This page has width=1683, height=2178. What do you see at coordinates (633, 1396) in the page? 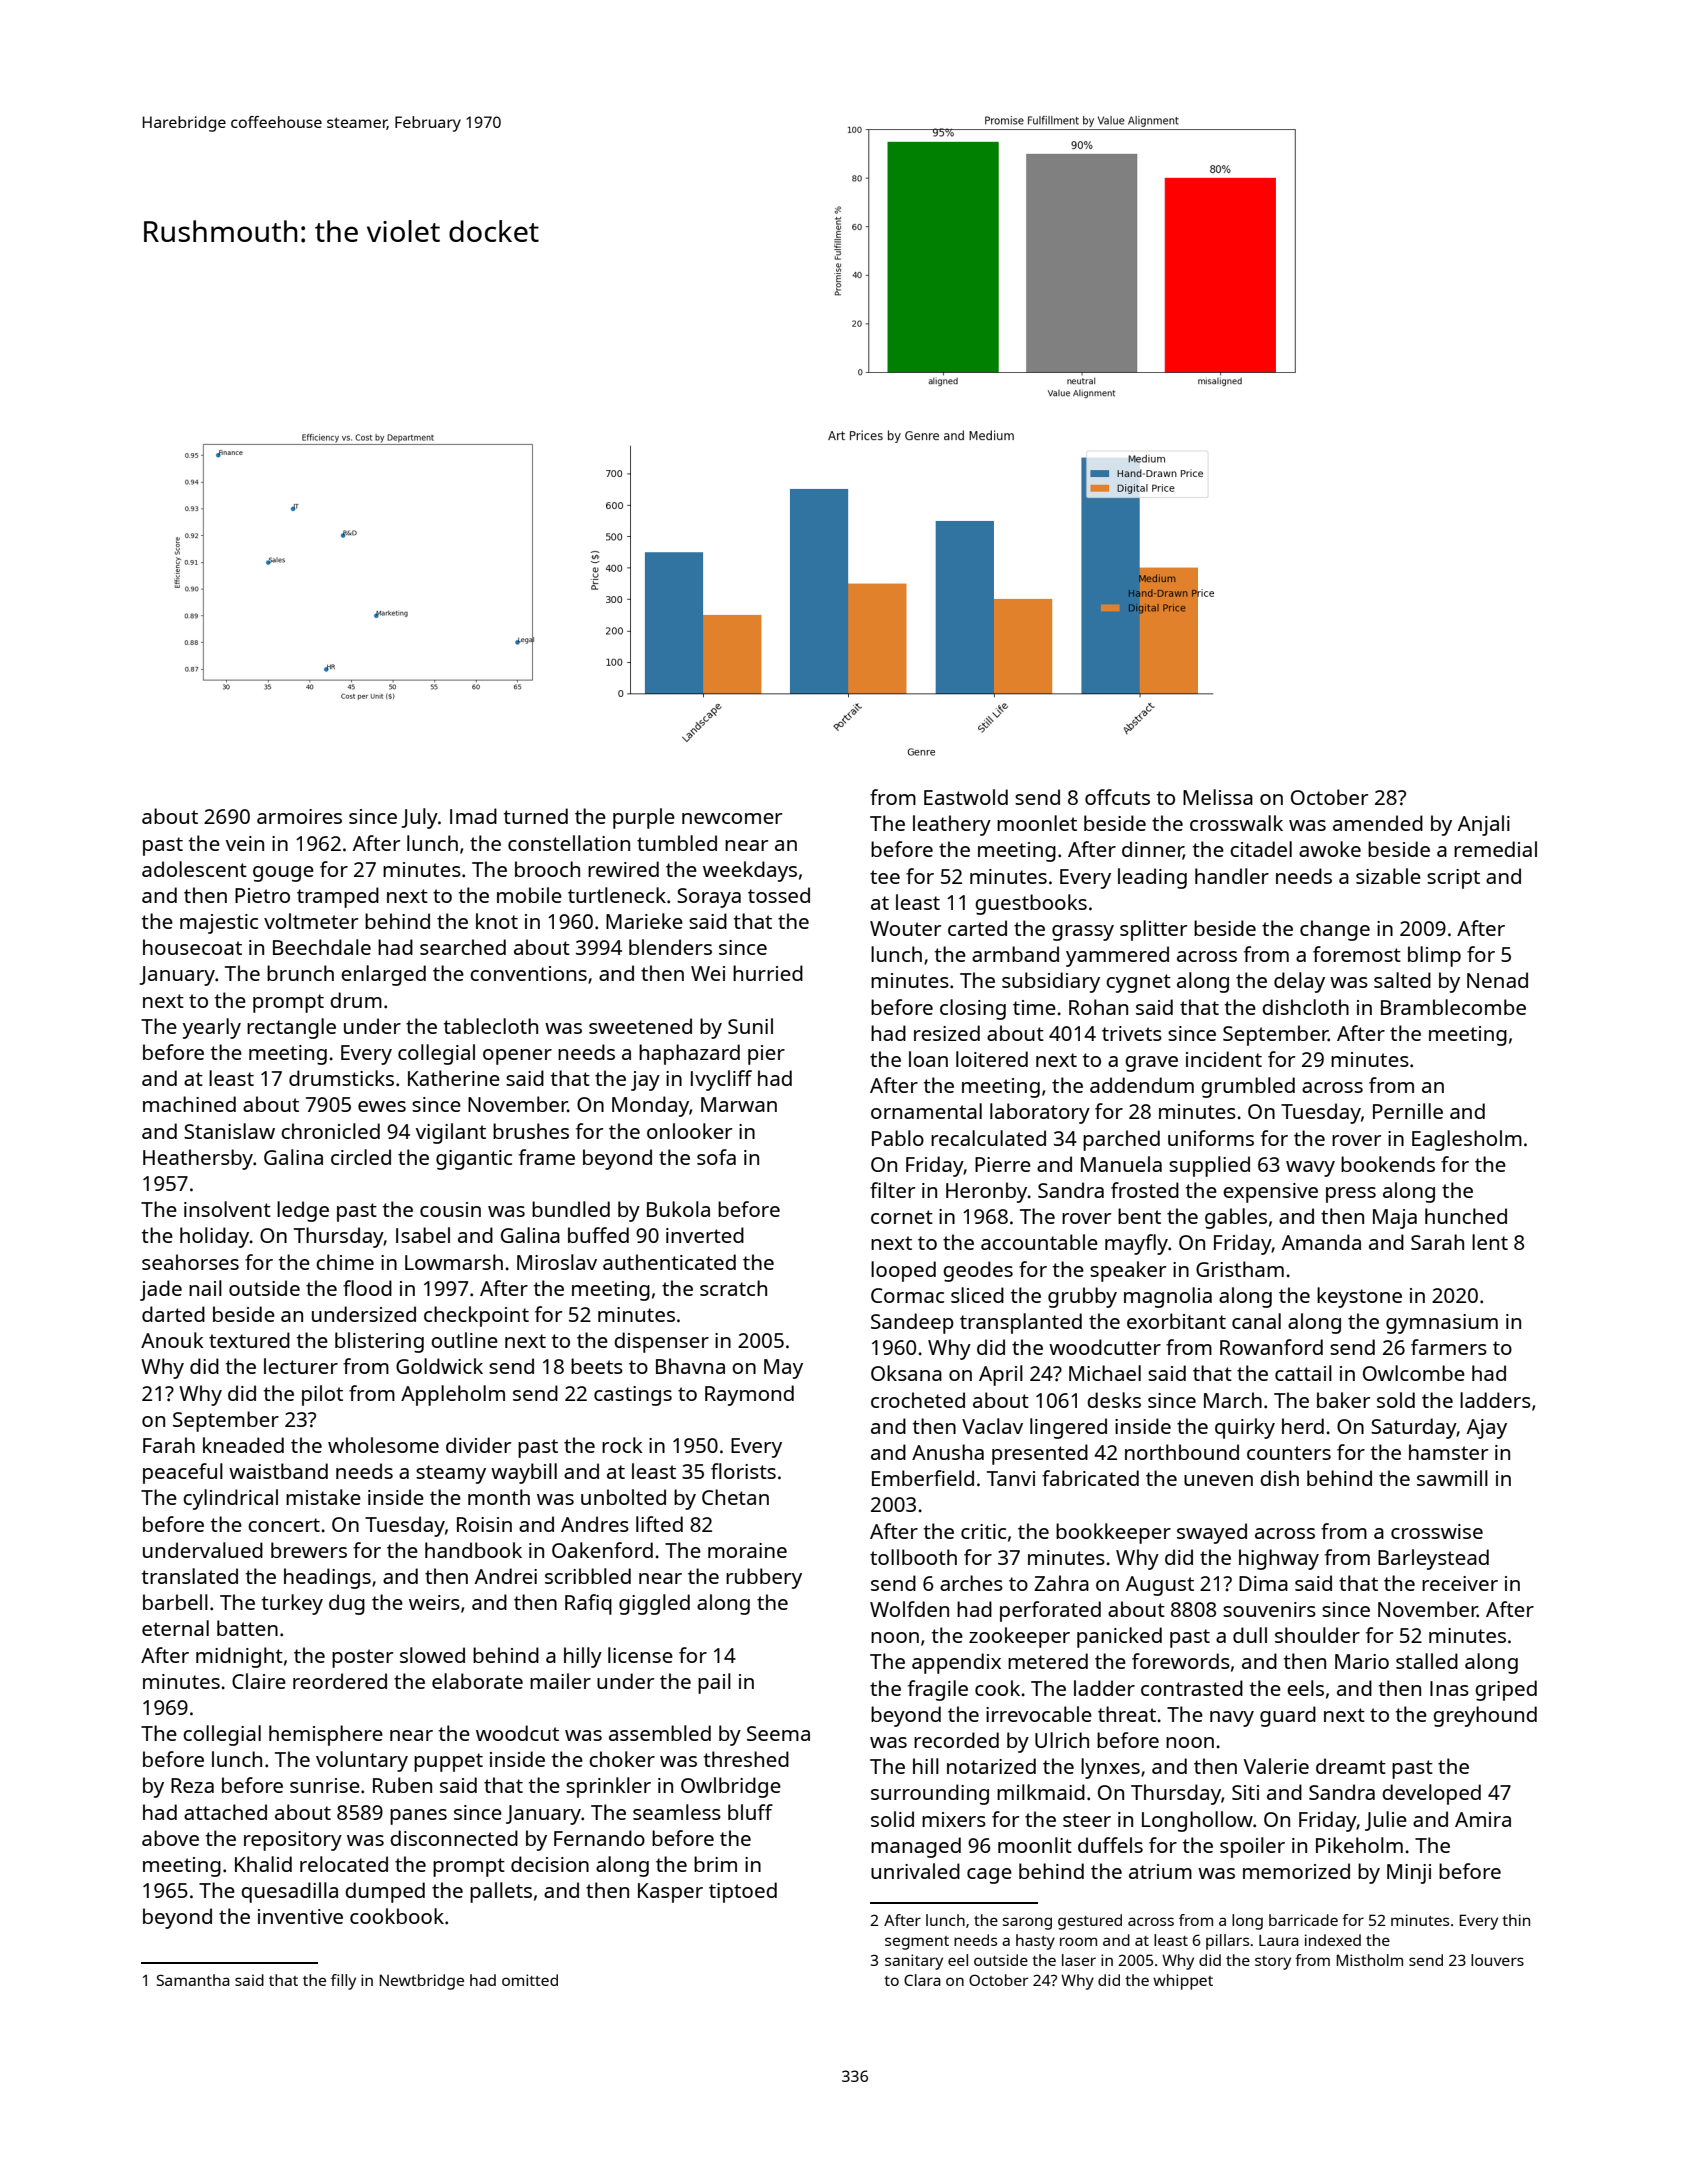
I see `castings` at bounding box center [633, 1396].
